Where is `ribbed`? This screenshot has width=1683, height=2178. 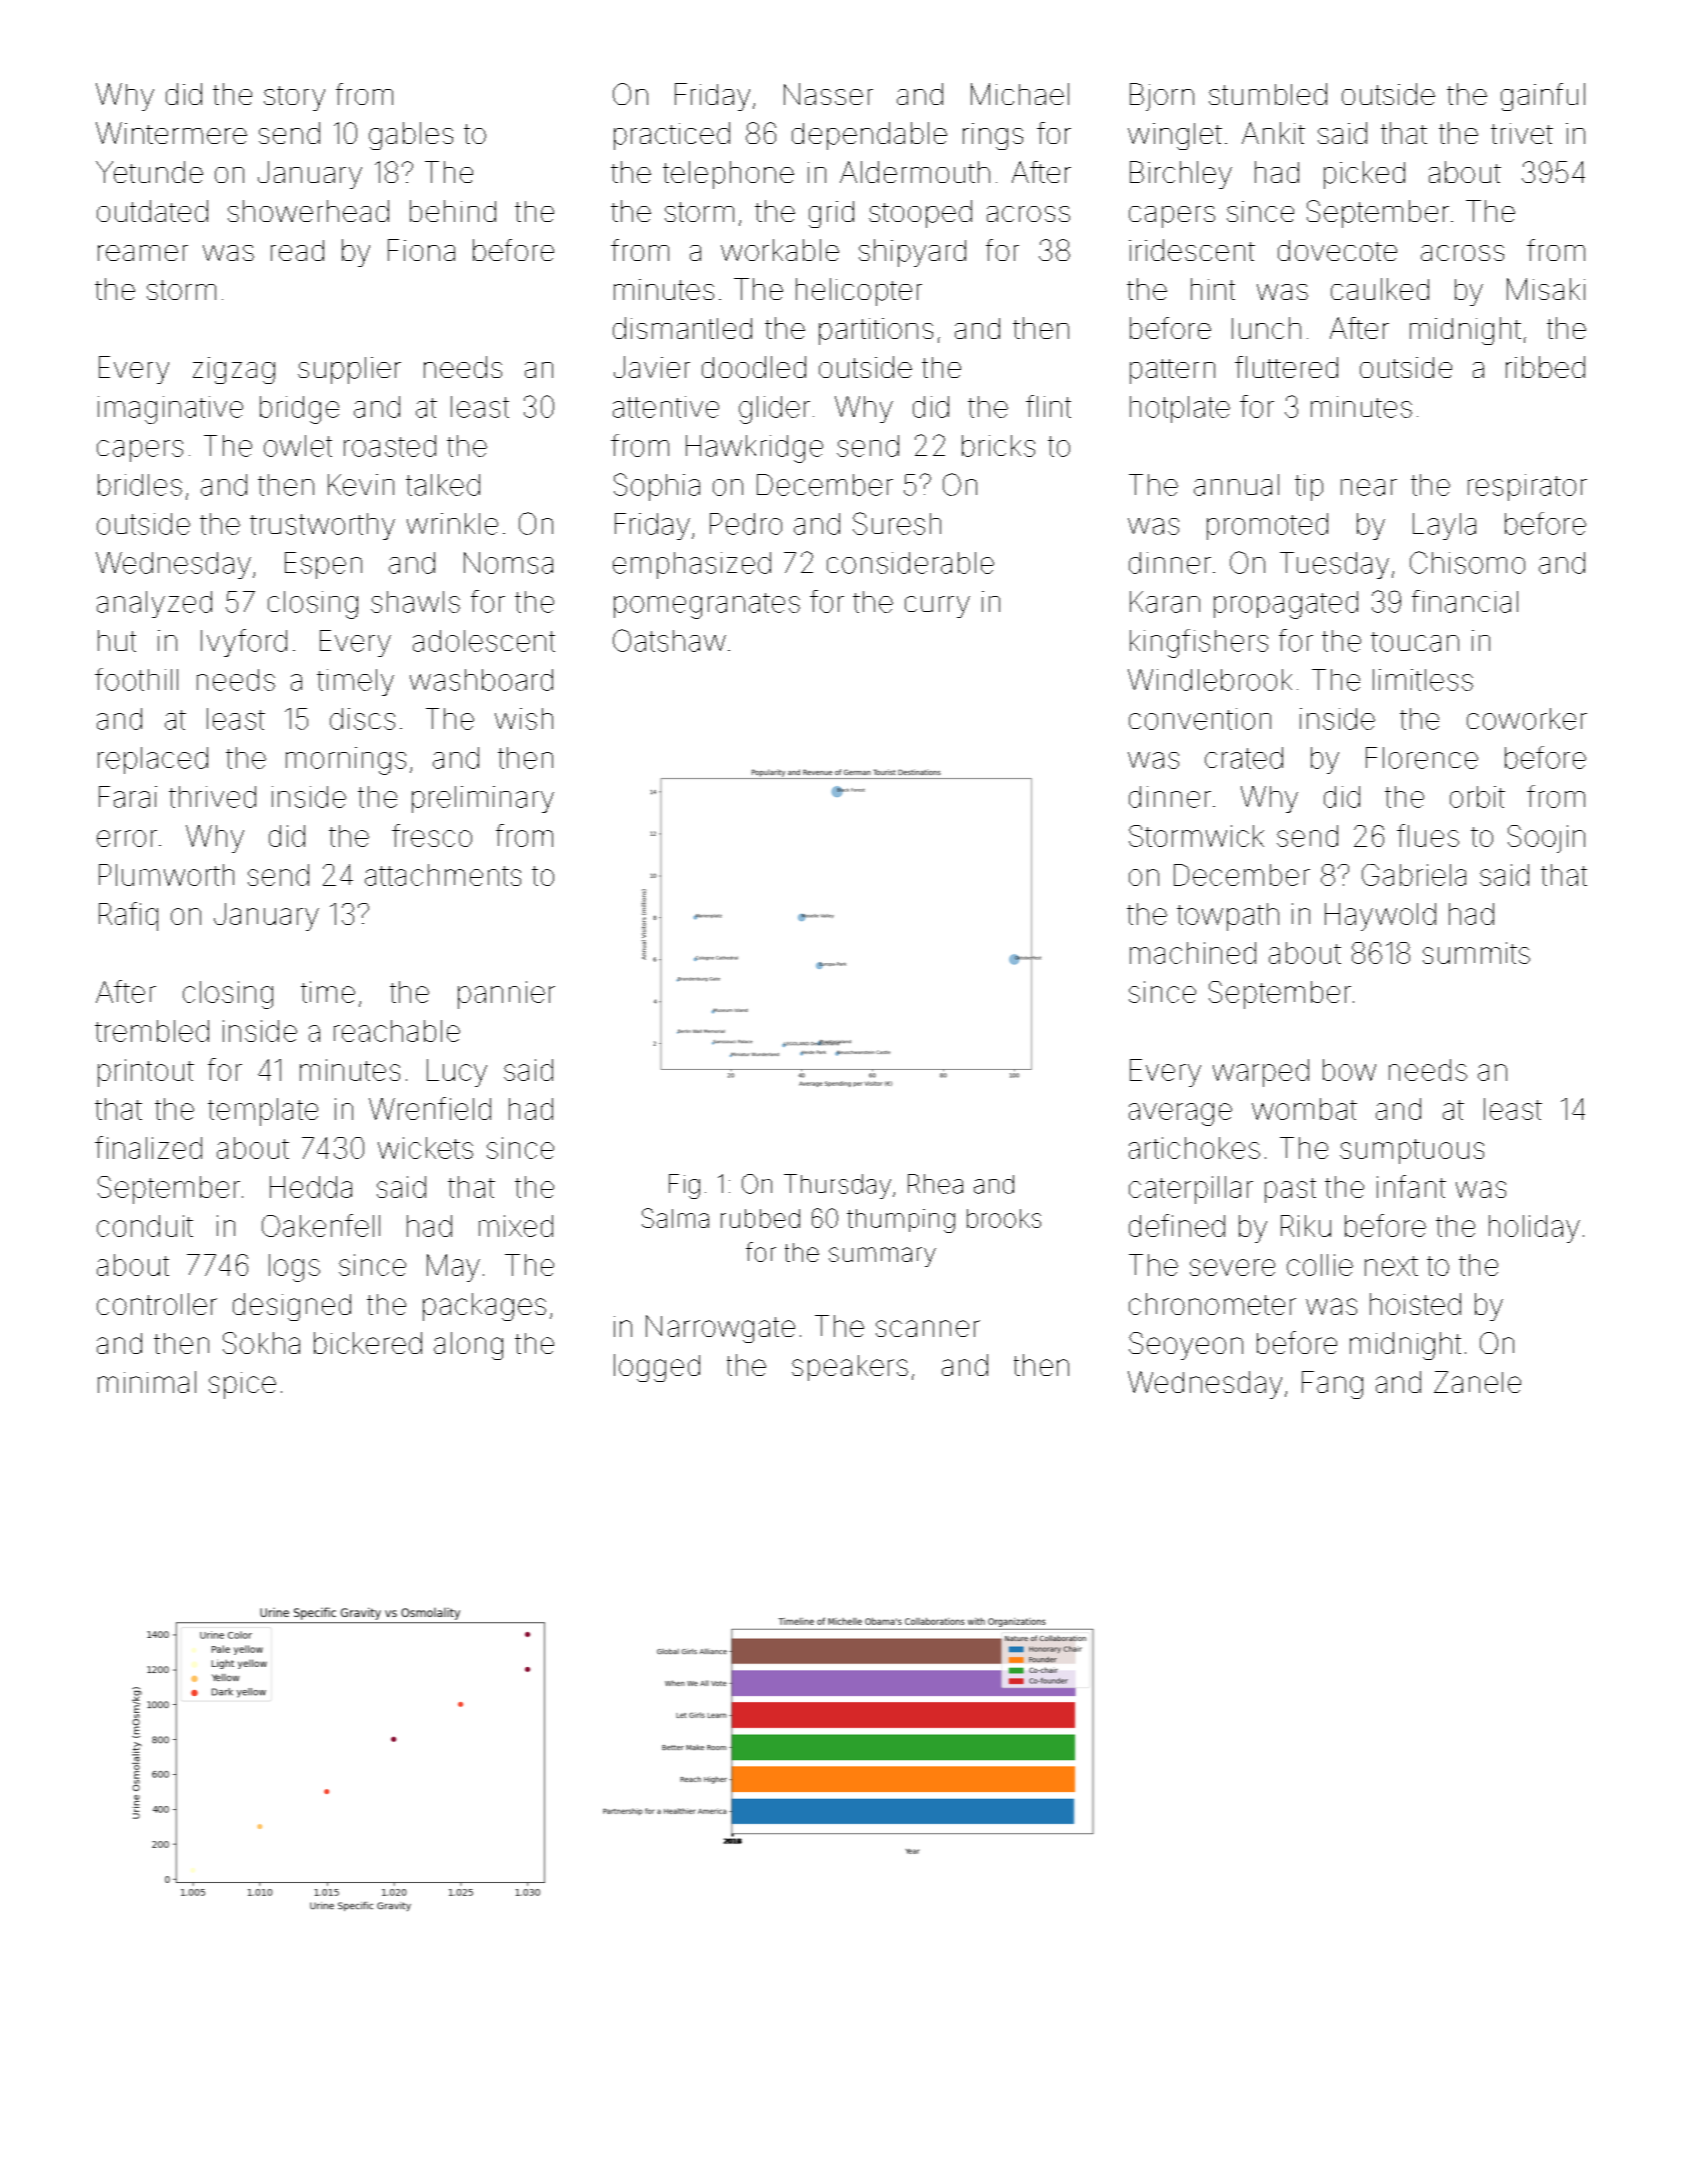 ribbed is located at coordinates (1545, 367).
